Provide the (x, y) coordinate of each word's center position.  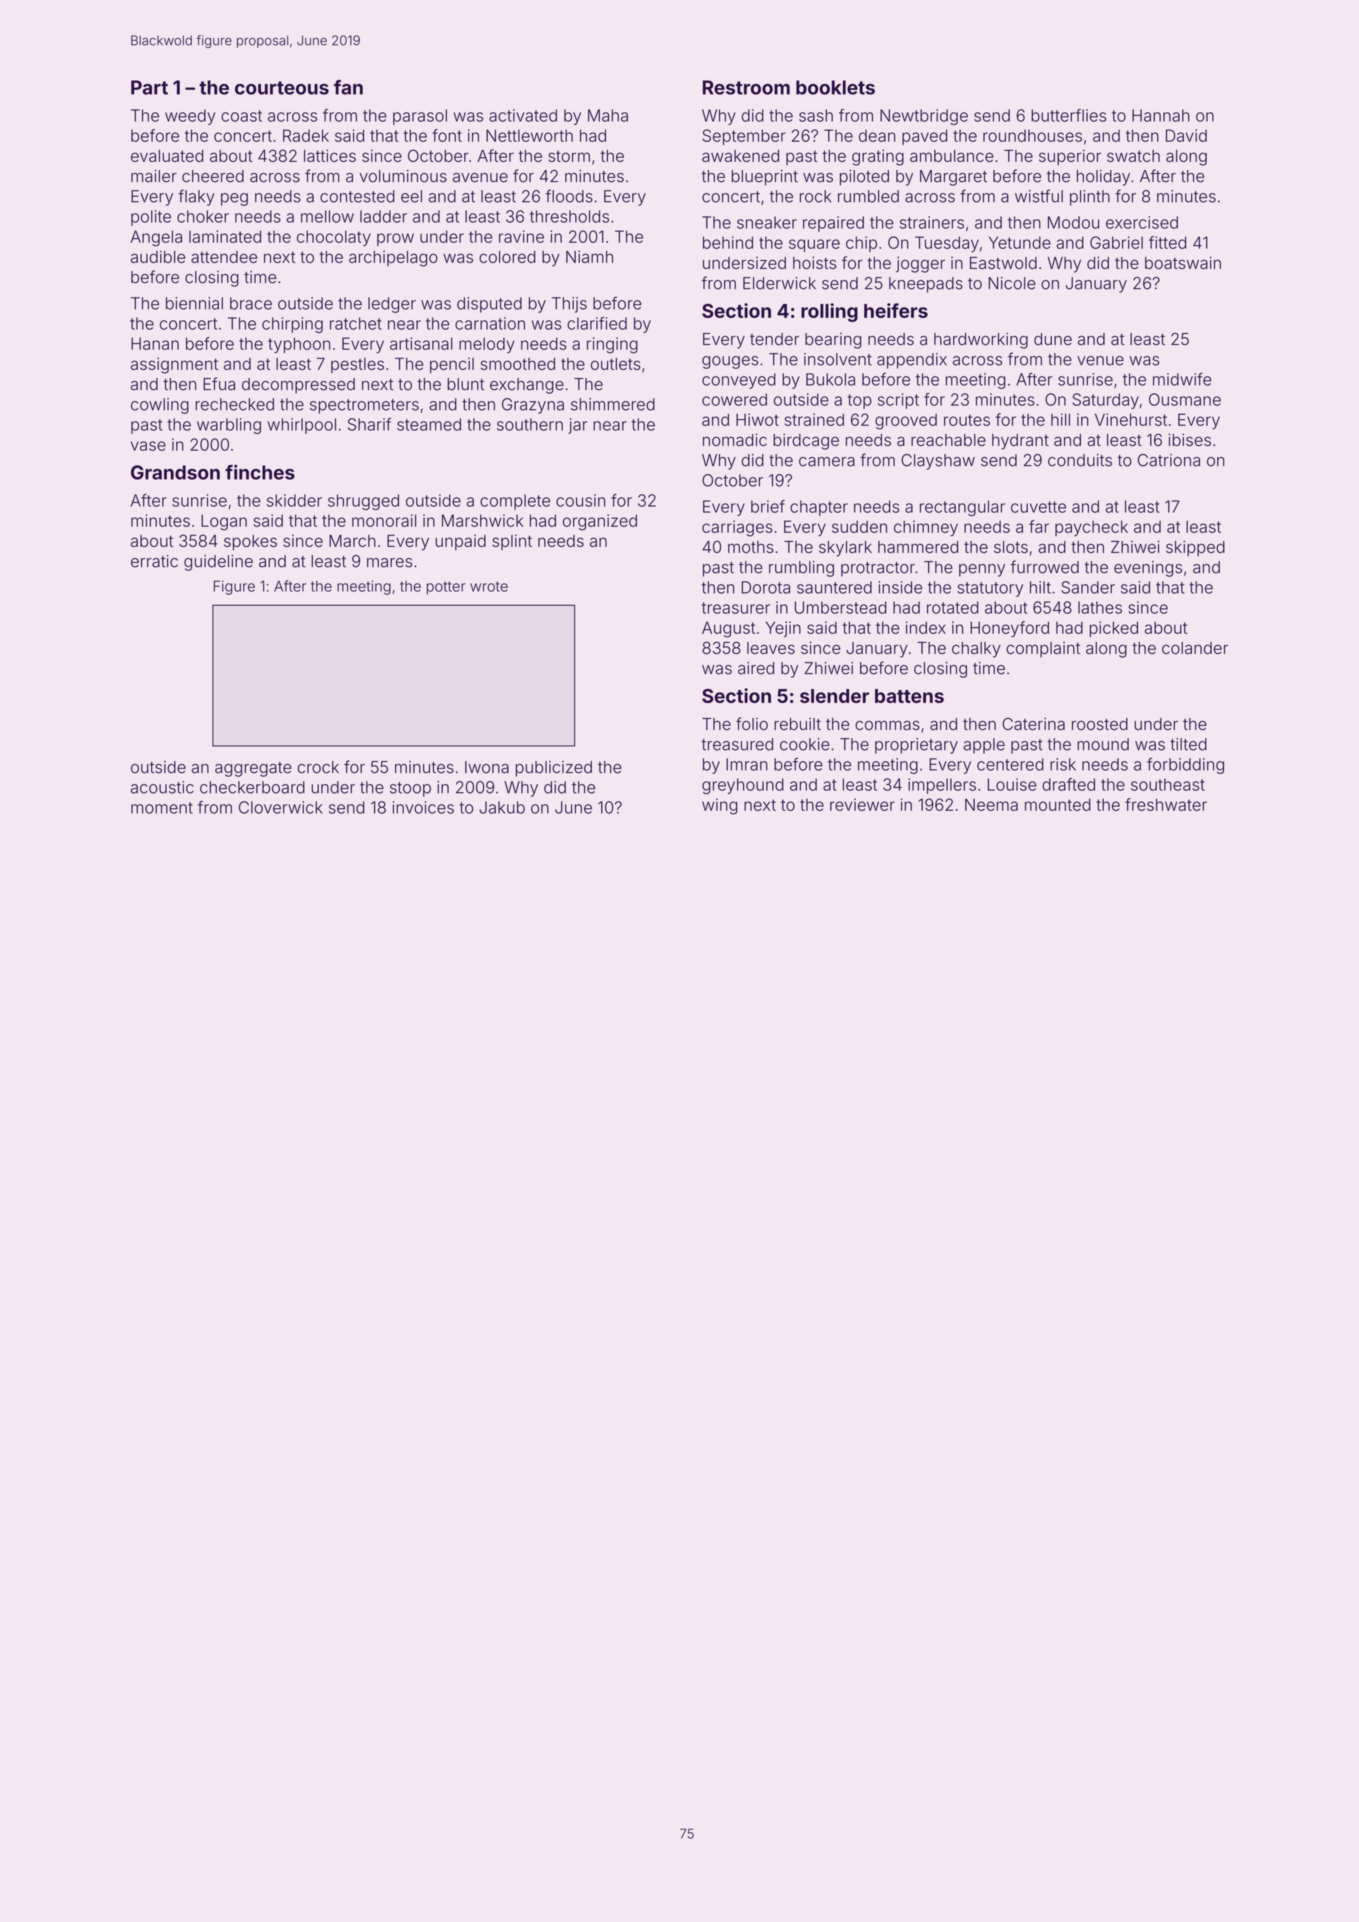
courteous (282, 88)
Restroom (746, 87)
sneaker (767, 222)
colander (1195, 648)
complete (515, 502)
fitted (1167, 242)
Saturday (1105, 401)
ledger (392, 305)
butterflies (1068, 115)
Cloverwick (281, 807)
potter (446, 588)
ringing (612, 345)
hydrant (1020, 442)
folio (752, 724)
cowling (160, 406)
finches (260, 472)
